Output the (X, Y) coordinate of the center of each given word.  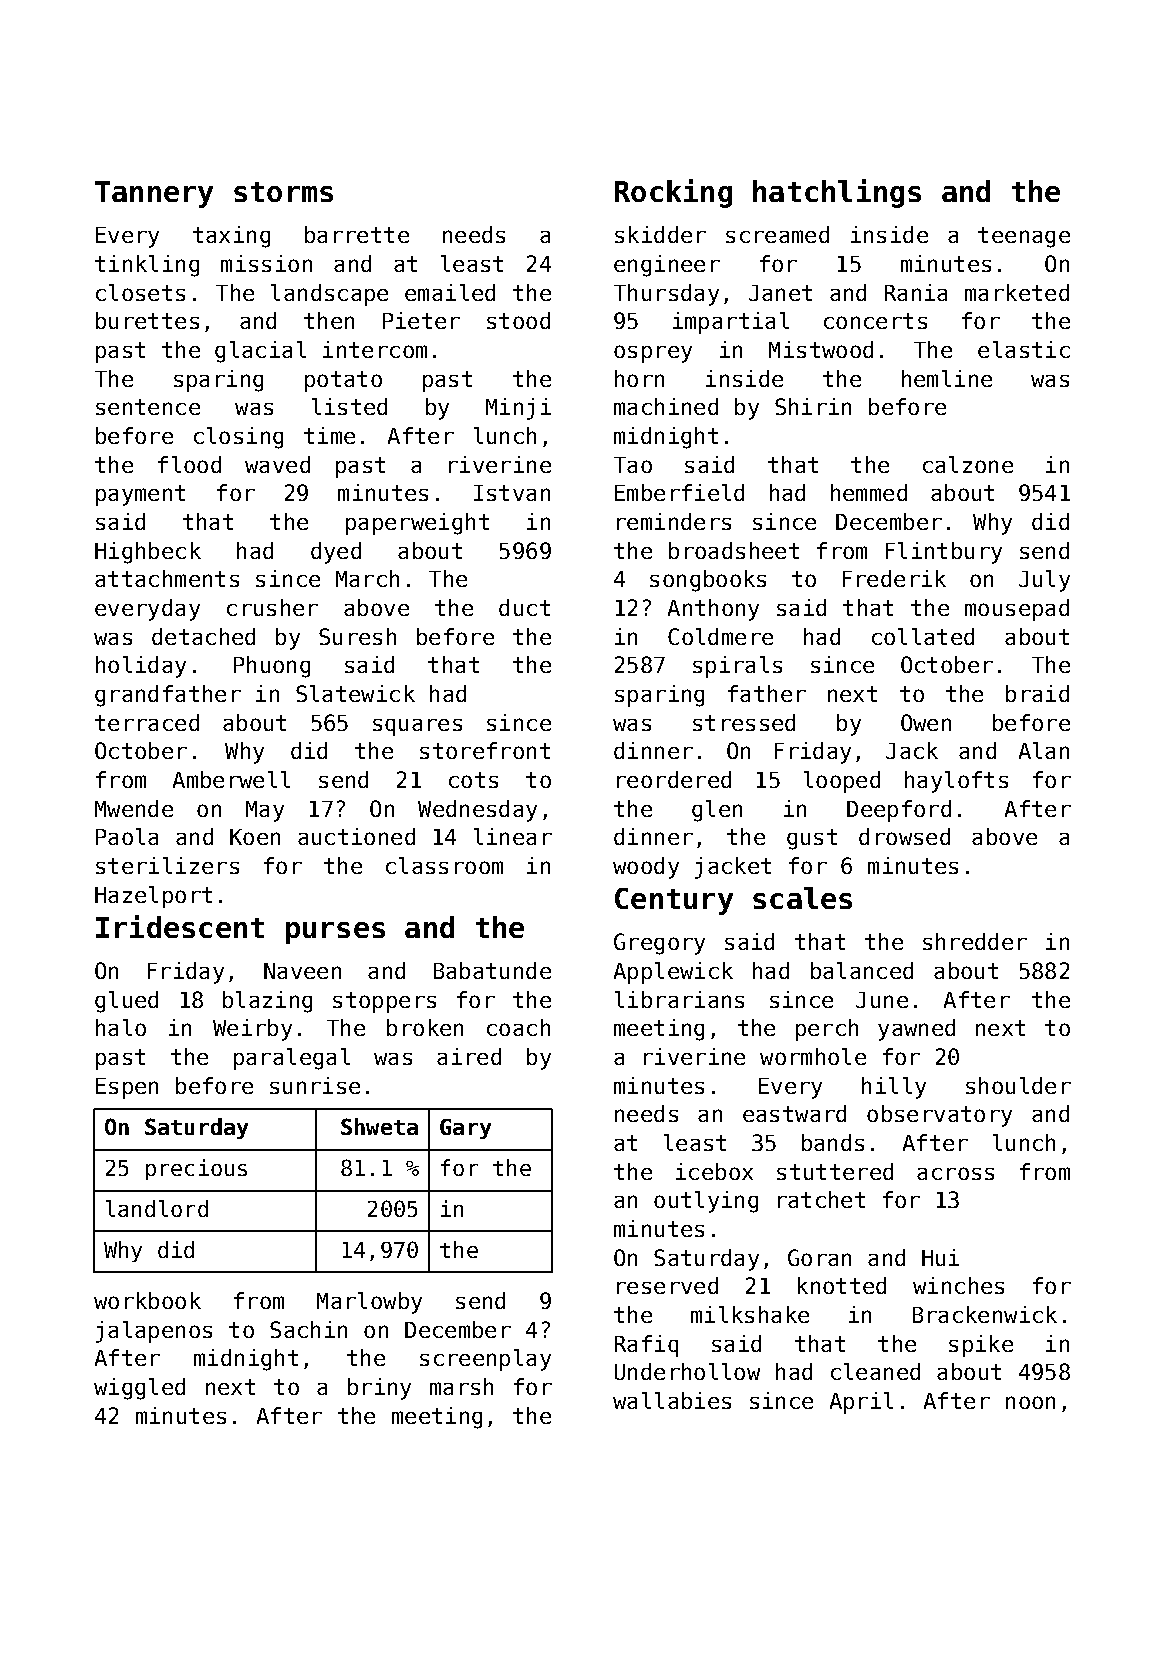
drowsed (904, 836)
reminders (674, 521)
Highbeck (148, 553)
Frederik (894, 578)
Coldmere (720, 636)
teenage (1024, 237)
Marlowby (369, 1303)
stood (518, 320)
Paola (127, 836)
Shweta (379, 1126)
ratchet (821, 1199)
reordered (674, 779)
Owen (926, 722)
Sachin (308, 1329)
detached (203, 636)
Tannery (154, 194)
